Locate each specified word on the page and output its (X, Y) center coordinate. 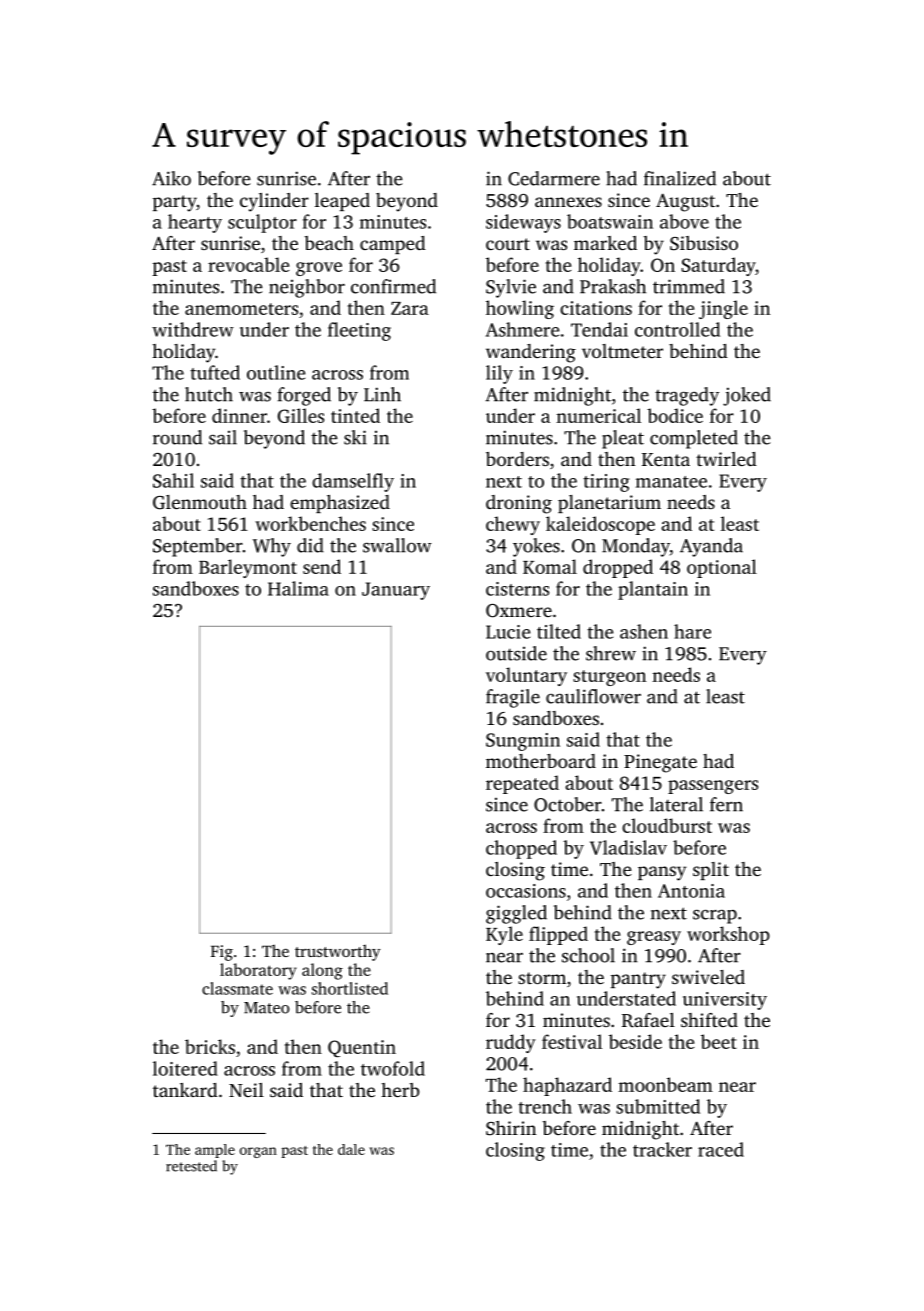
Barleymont (248, 568)
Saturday (718, 266)
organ (258, 1152)
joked (747, 396)
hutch (209, 394)
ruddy (511, 1043)
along (322, 971)
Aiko (171, 178)
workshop (728, 935)
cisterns (517, 589)
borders (517, 459)
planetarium (609, 504)
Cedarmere (554, 178)
